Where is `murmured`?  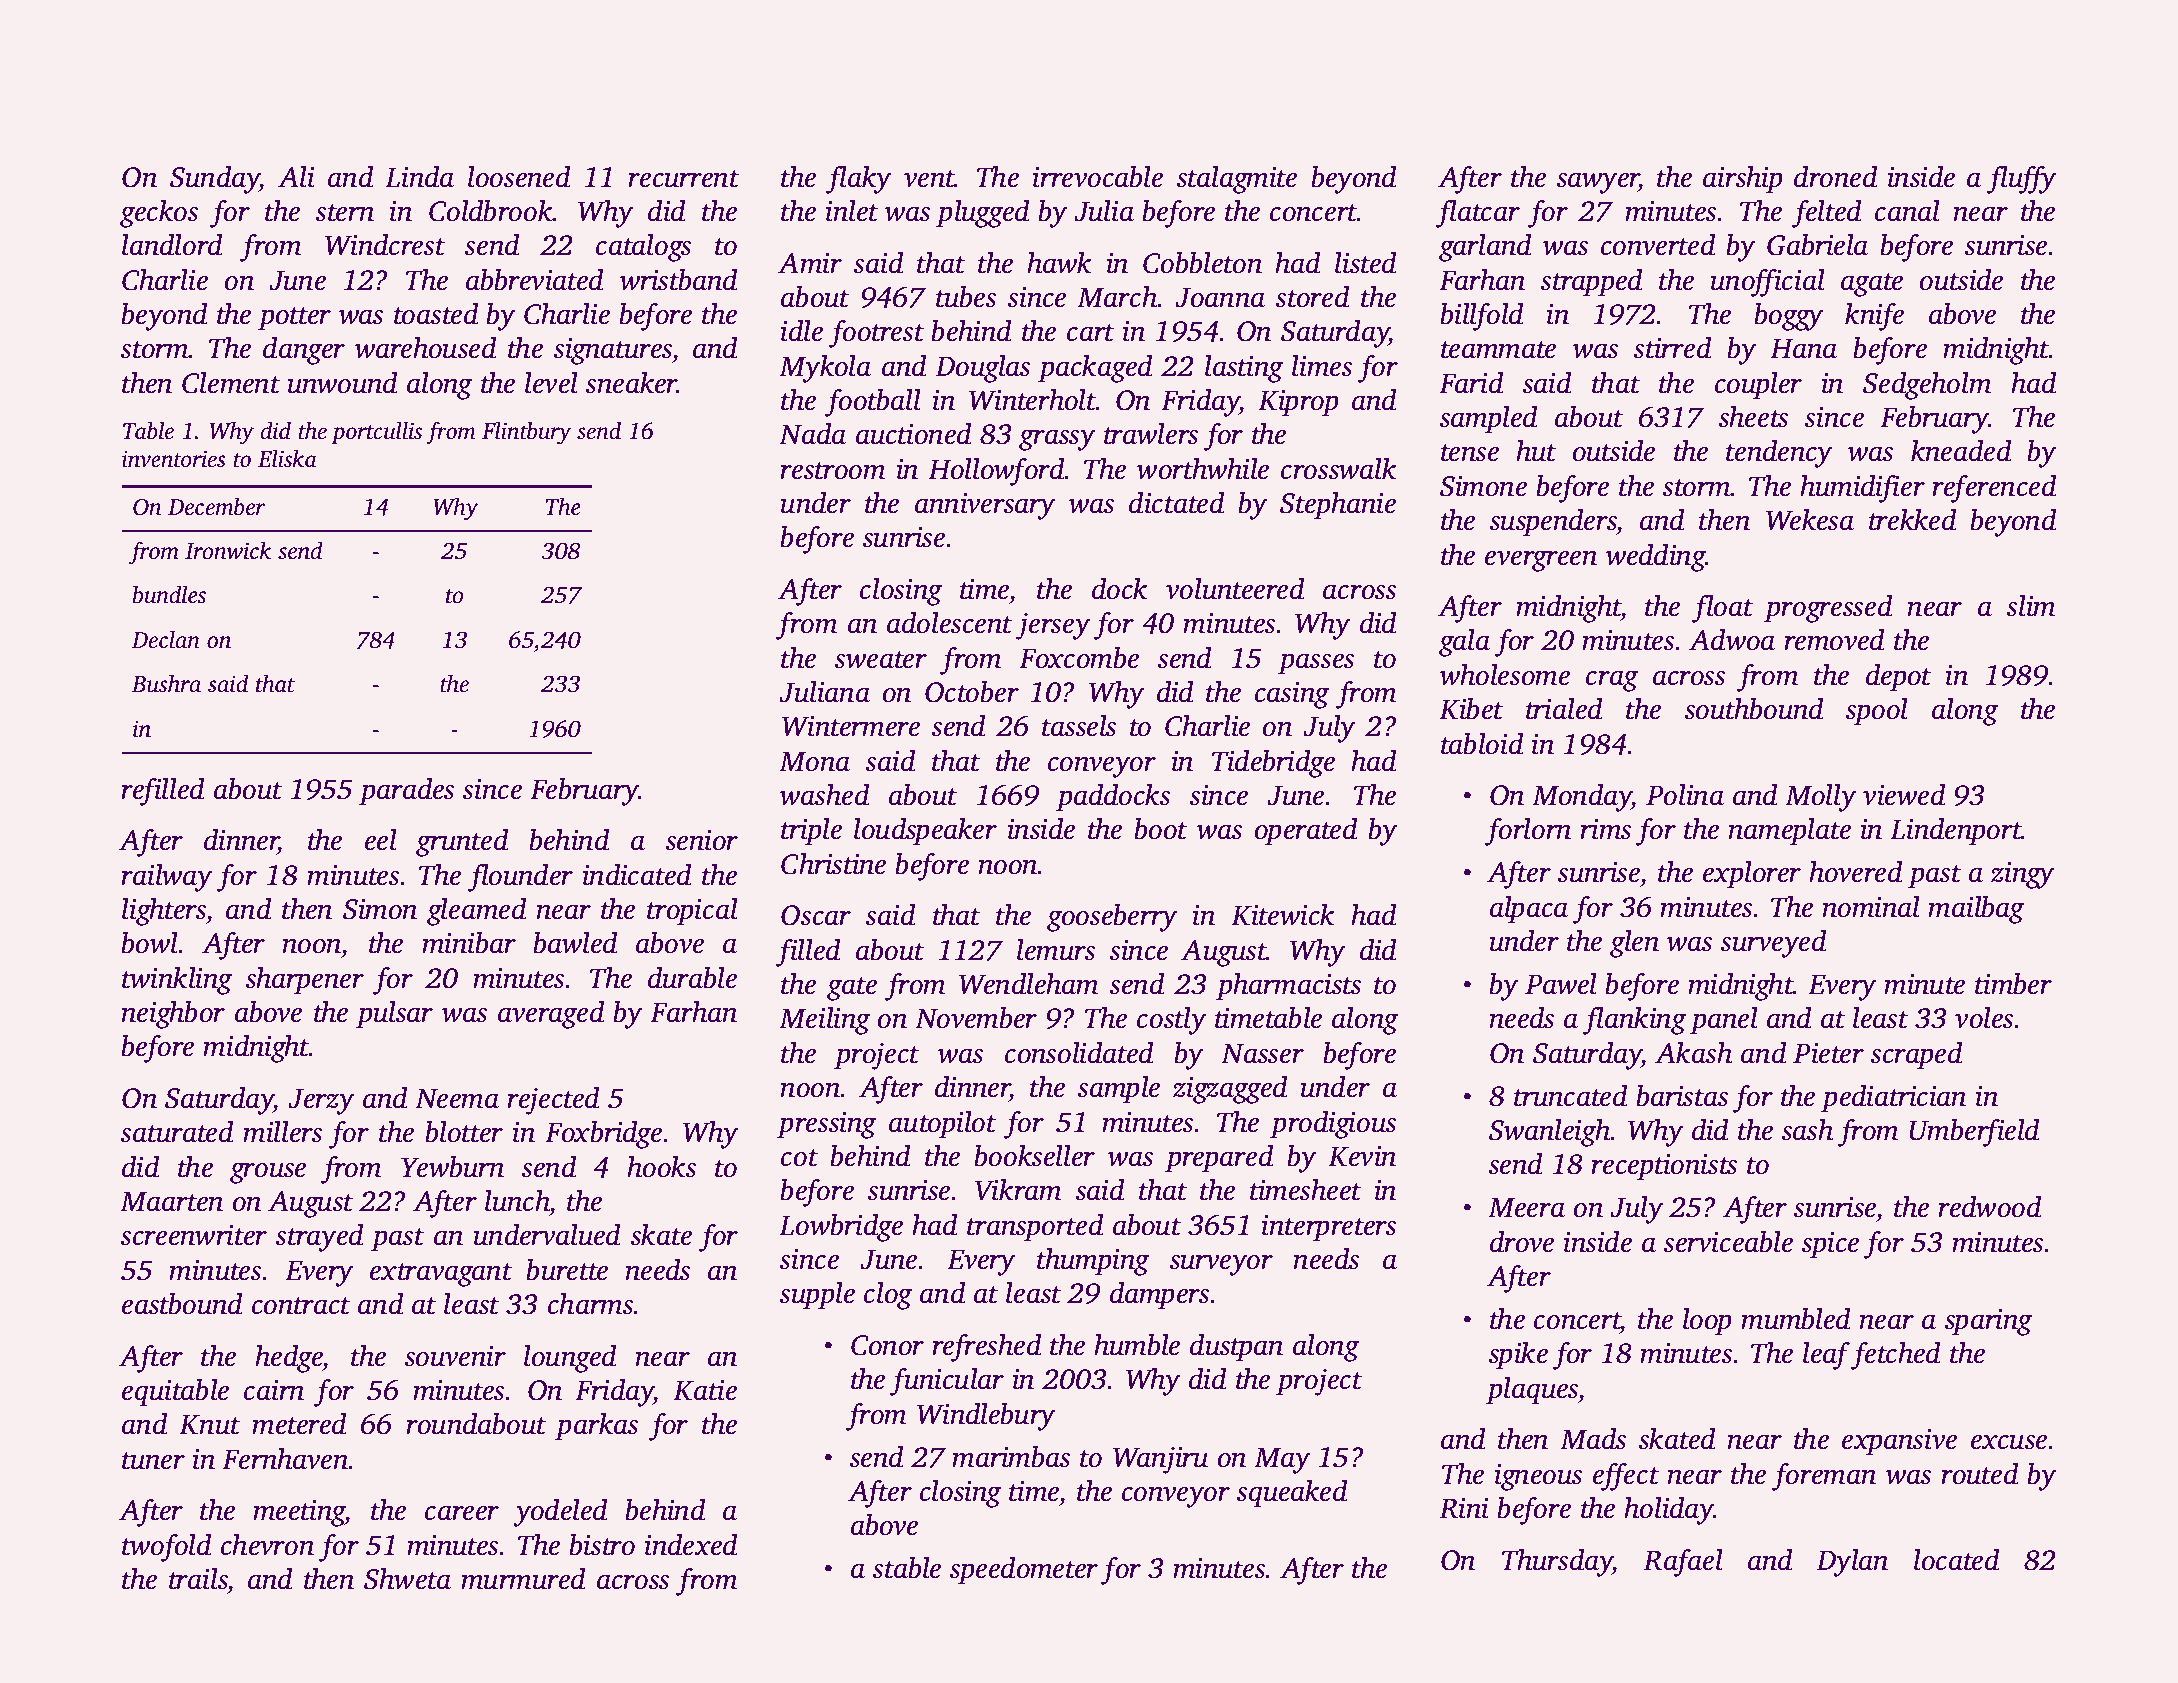 murmured is located at coordinates (523, 1578).
